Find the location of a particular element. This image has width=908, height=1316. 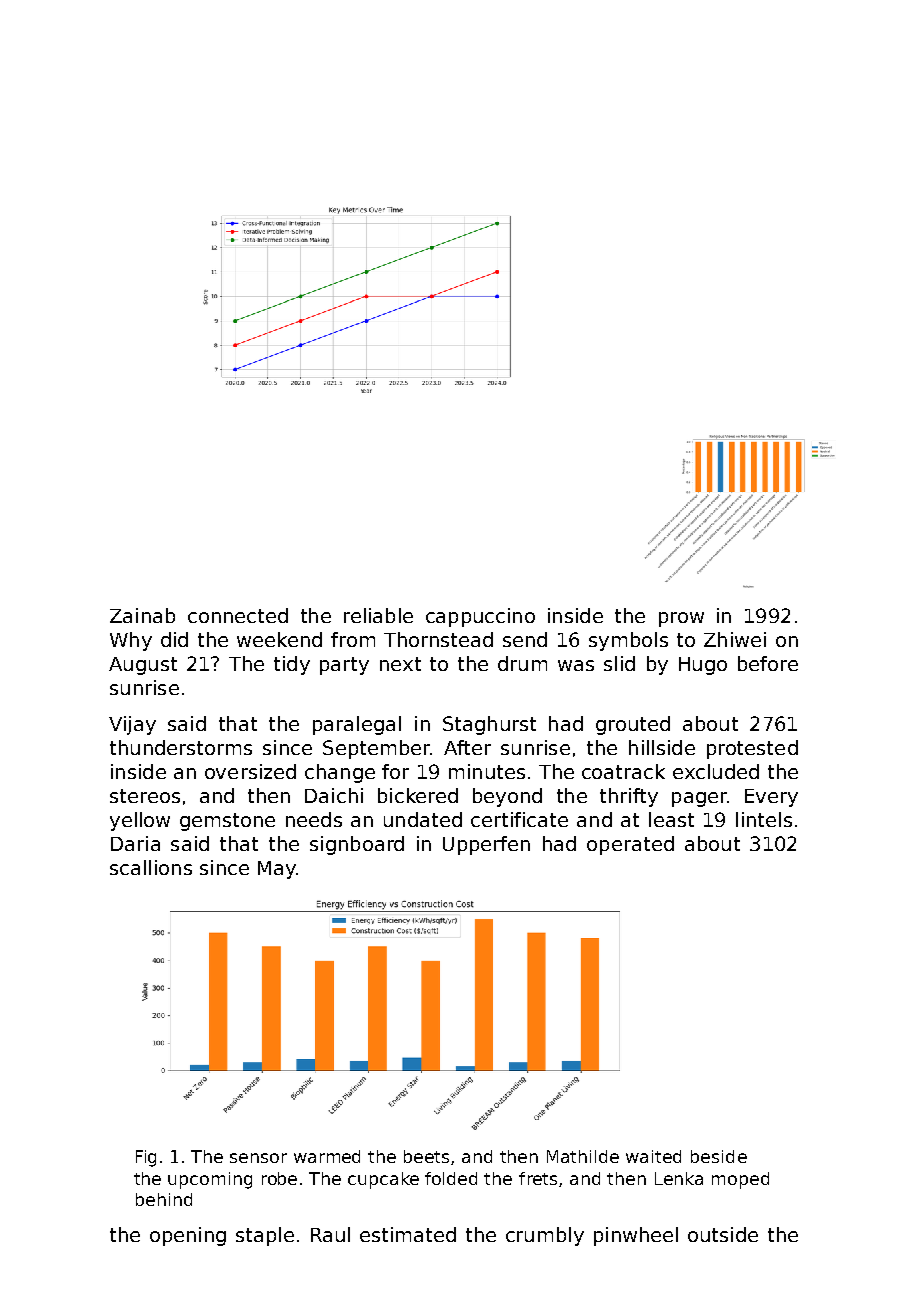

operated is located at coordinates (630, 845).
